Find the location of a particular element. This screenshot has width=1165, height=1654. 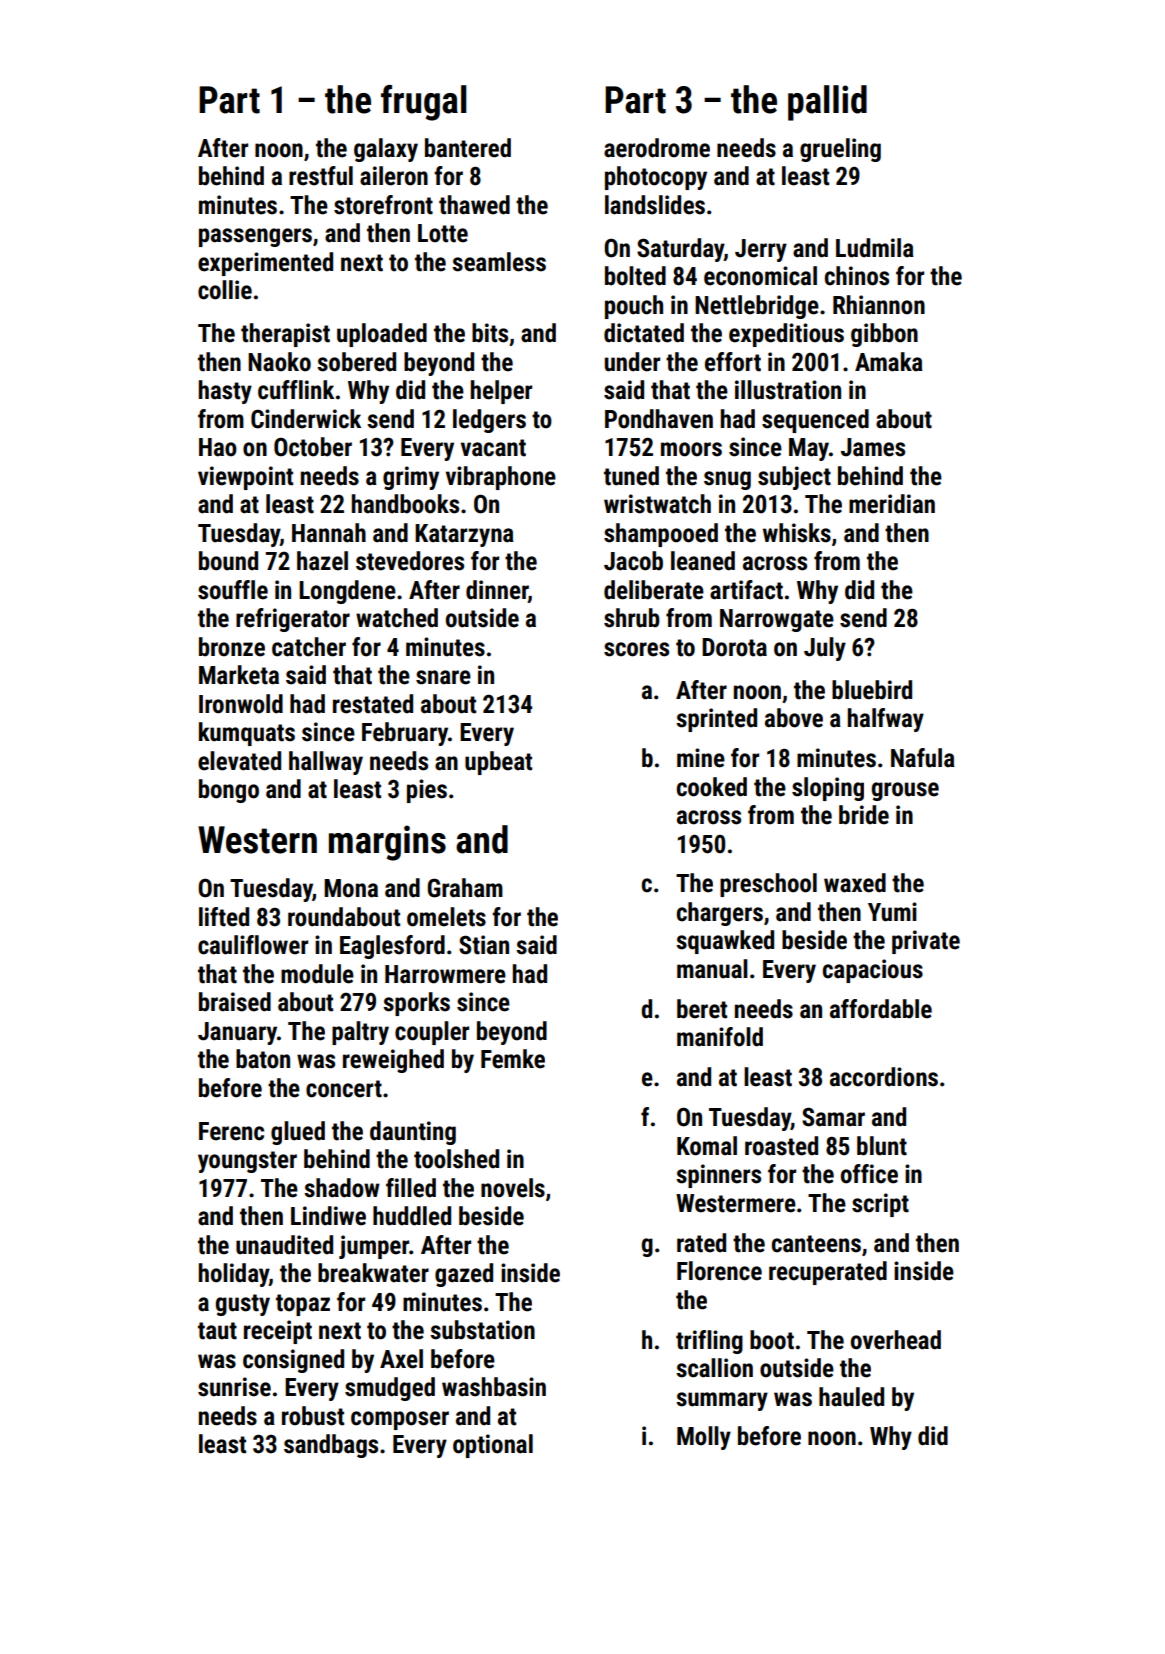

cooked is located at coordinates (712, 787).
